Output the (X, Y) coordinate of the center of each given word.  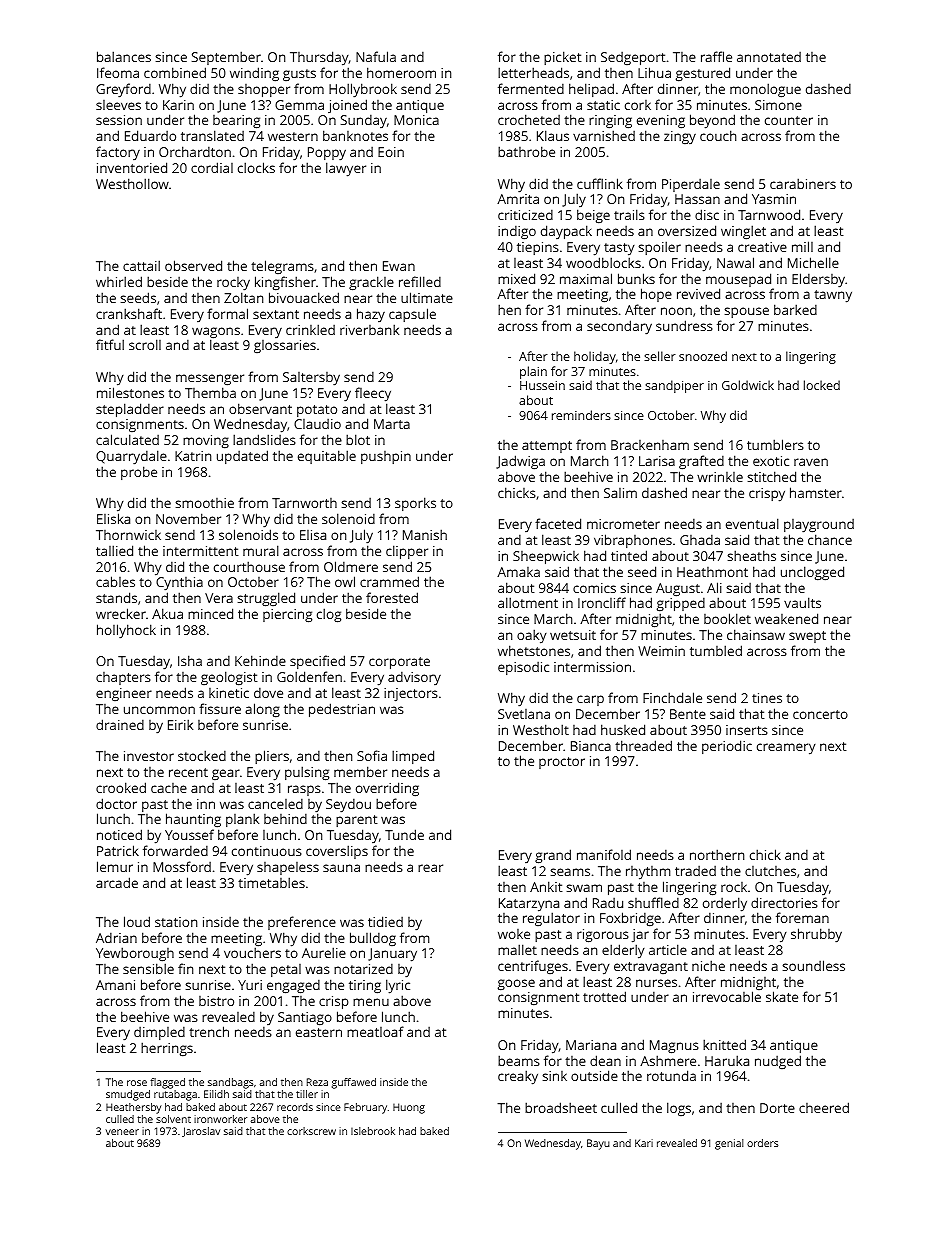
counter (789, 120)
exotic (771, 461)
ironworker (220, 1119)
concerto (820, 714)
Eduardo (150, 135)
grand (553, 856)
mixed (516, 278)
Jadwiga (520, 462)
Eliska (113, 518)
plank (242, 820)
